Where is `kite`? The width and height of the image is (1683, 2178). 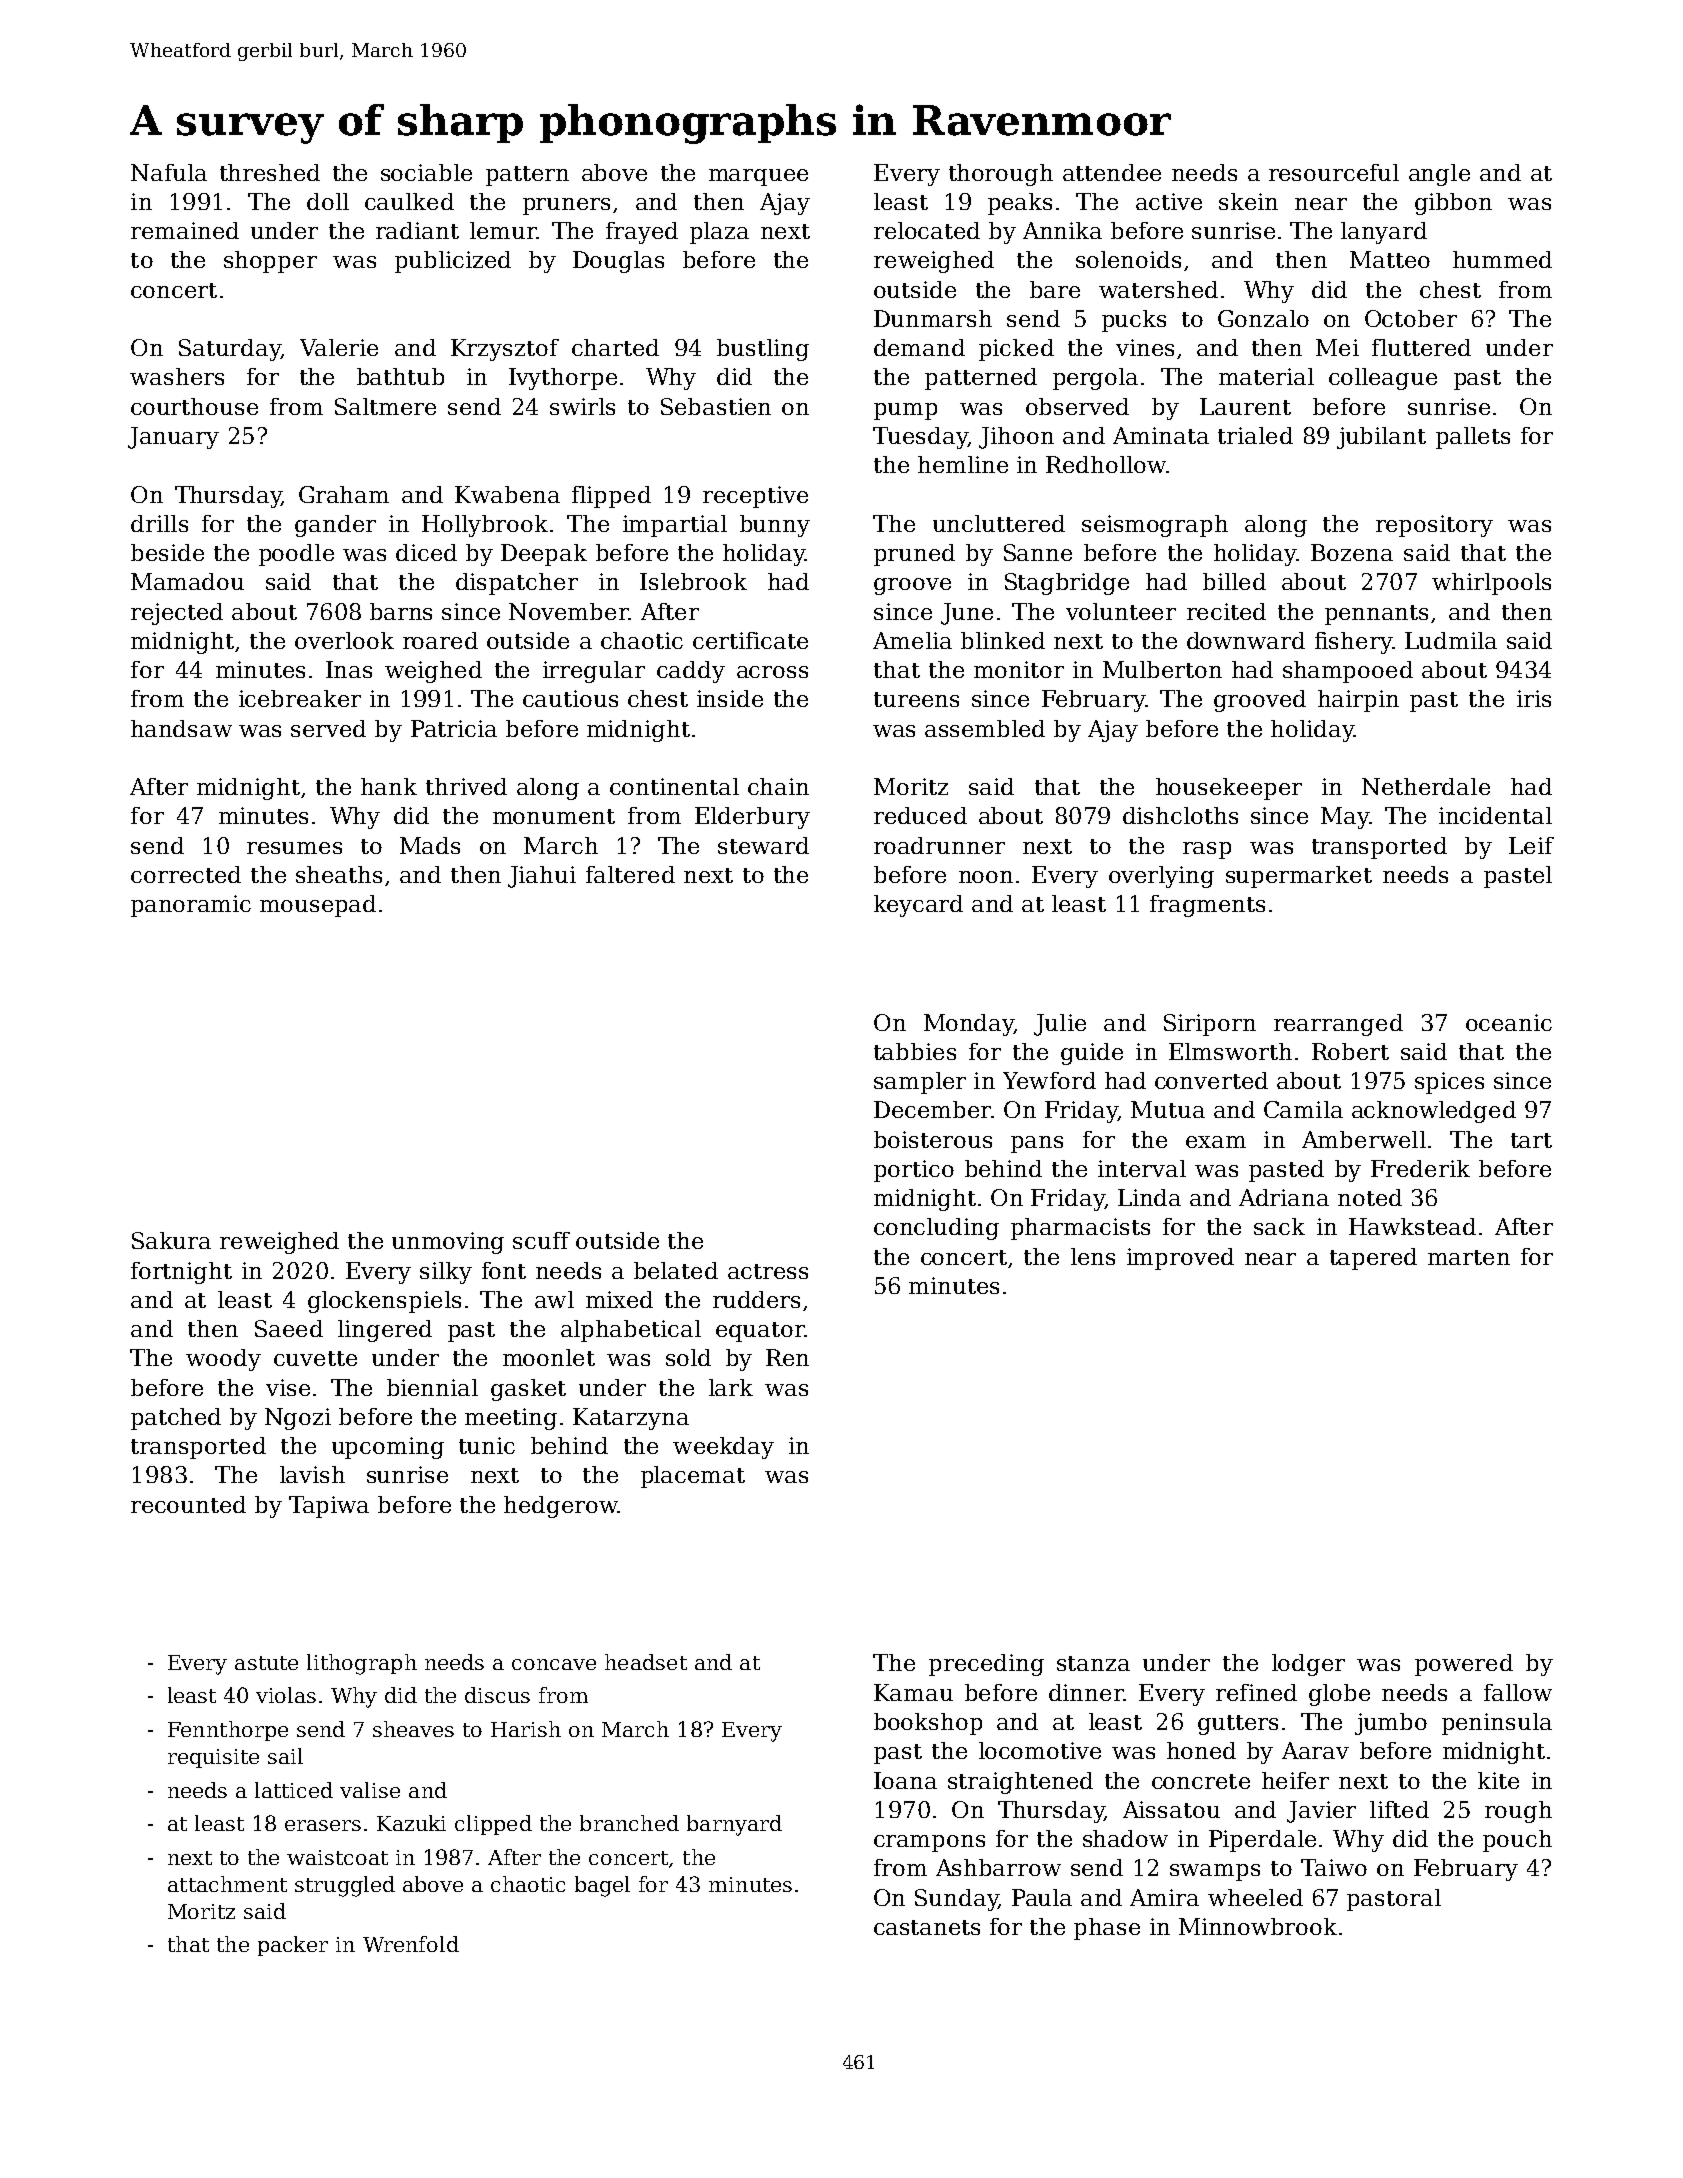 kite is located at coordinates (1498, 1780).
